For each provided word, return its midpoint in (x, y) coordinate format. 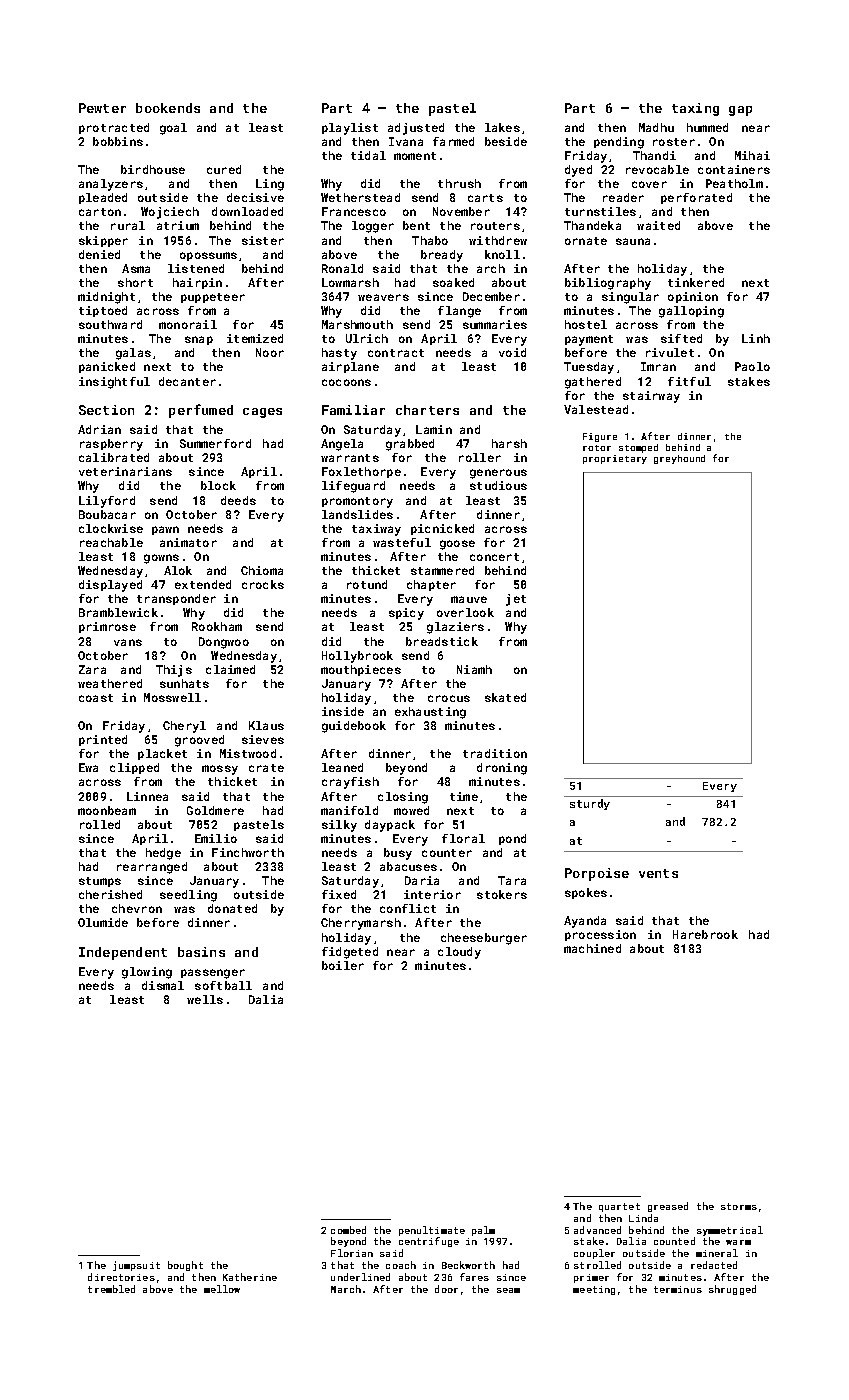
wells (205, 999)
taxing (695, 109)
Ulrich (367, 338)
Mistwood (248, 753)
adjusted (416, 129)
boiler (343, 965)
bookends (168, 108)
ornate (586, 241)
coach (401, 1265)
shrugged (732, 1290)
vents (658, 873)
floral (463, 838)
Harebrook (705, 934)
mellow (222, 1289)
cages (262, 413)
